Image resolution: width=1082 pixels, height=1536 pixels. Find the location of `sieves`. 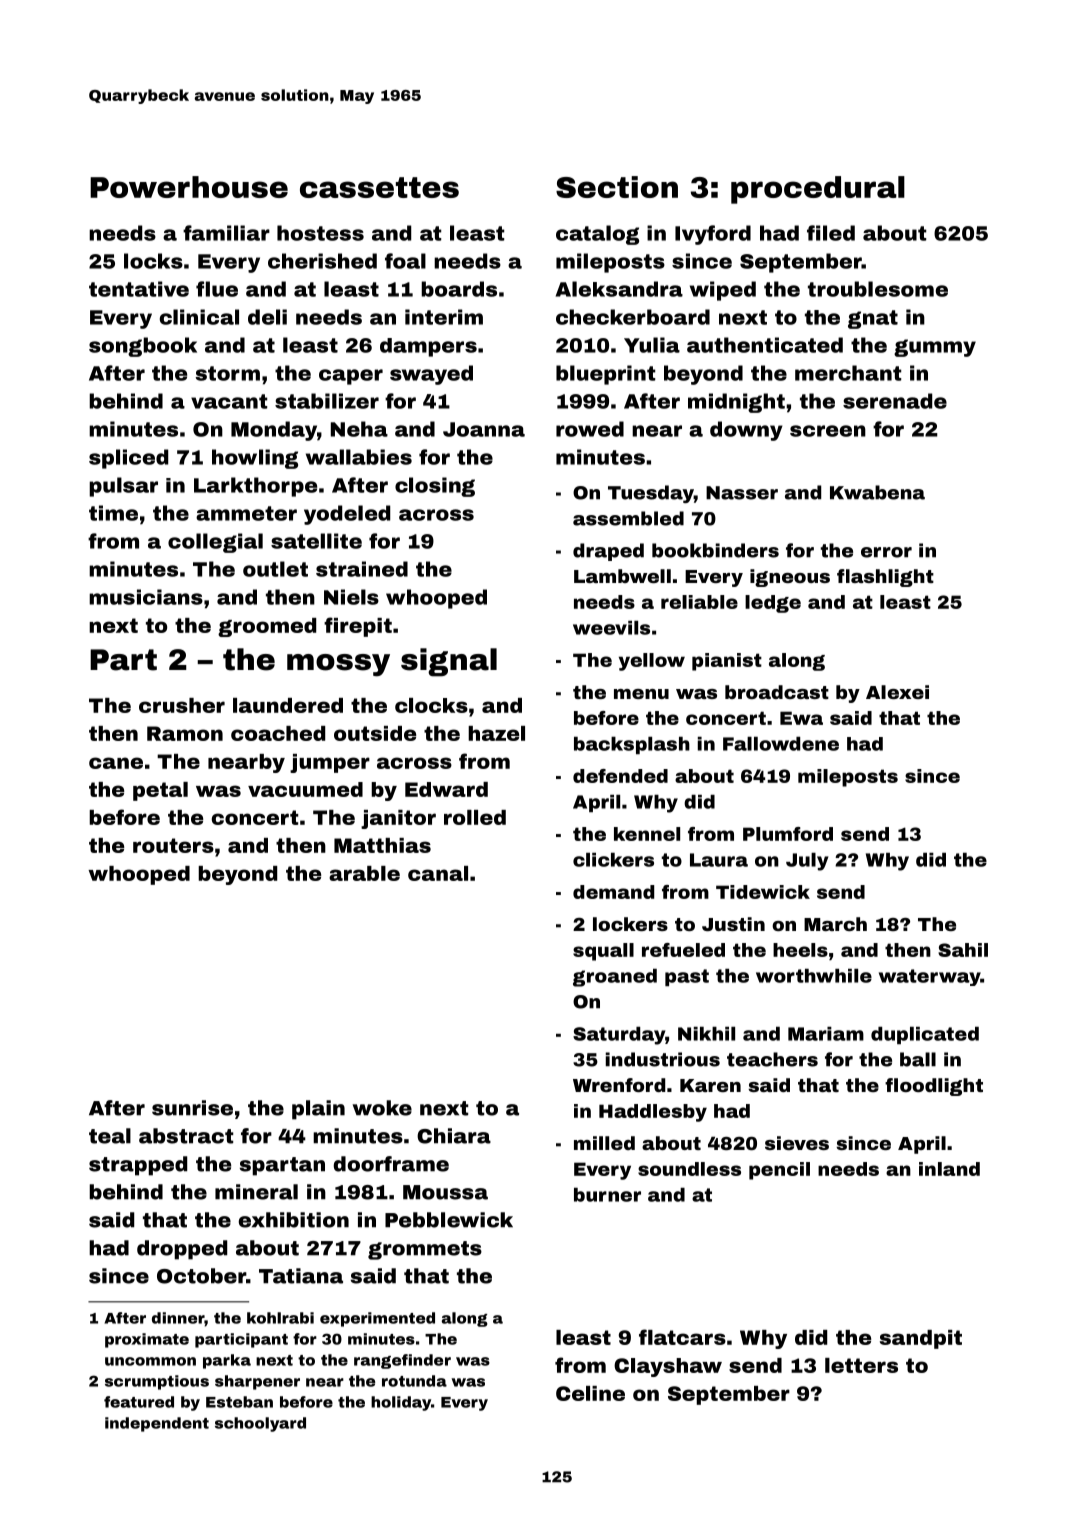

sieves is located at coordinates (797, 1143).
